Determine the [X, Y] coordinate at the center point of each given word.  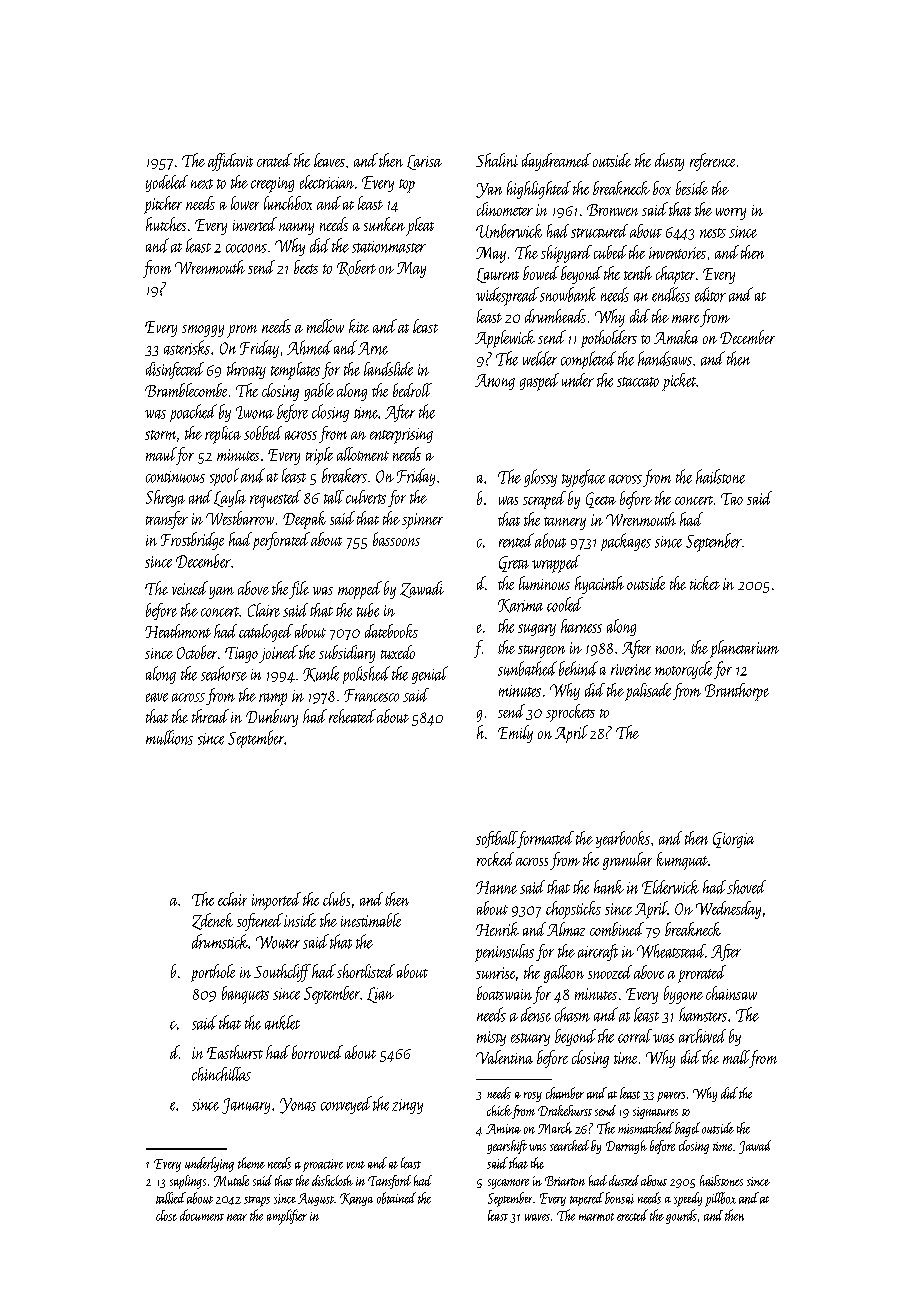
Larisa [424, 162]
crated [274, 160]
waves [537, 1217]
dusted [624, 1180]
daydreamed [556, 162]
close [166, 1215]
